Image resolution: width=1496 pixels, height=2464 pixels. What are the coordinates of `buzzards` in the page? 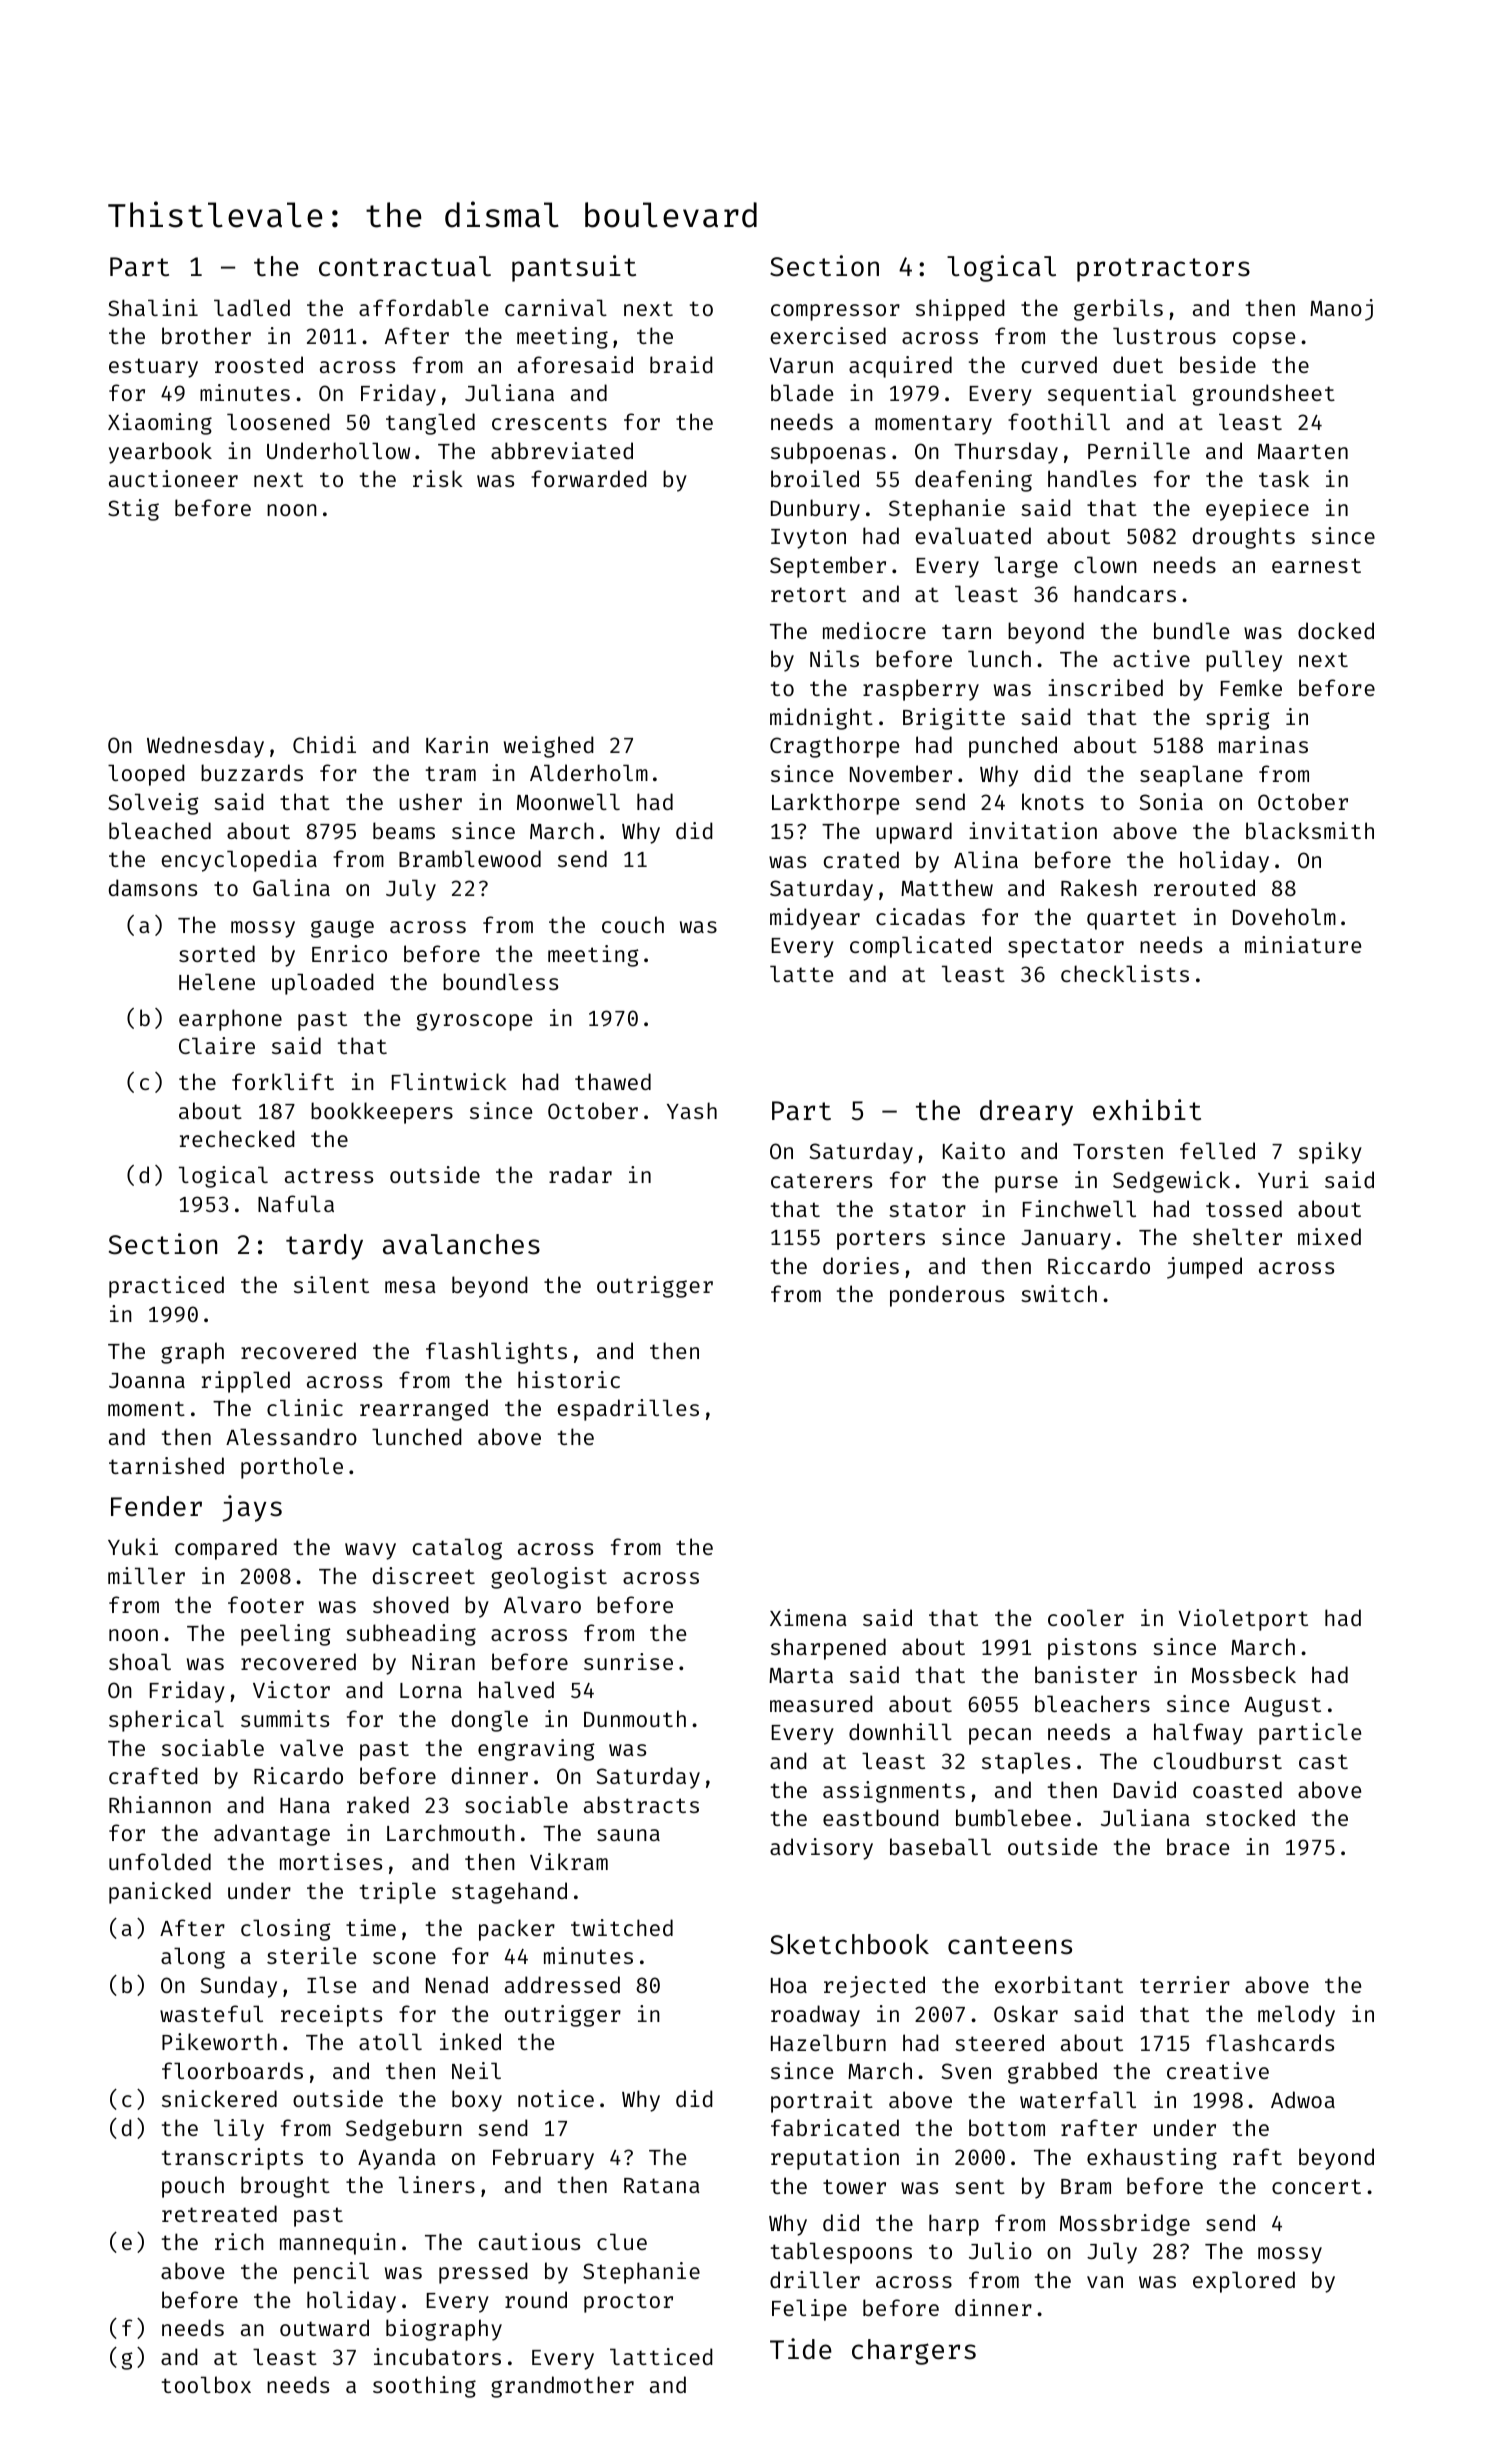 It's located at (252, 772).
